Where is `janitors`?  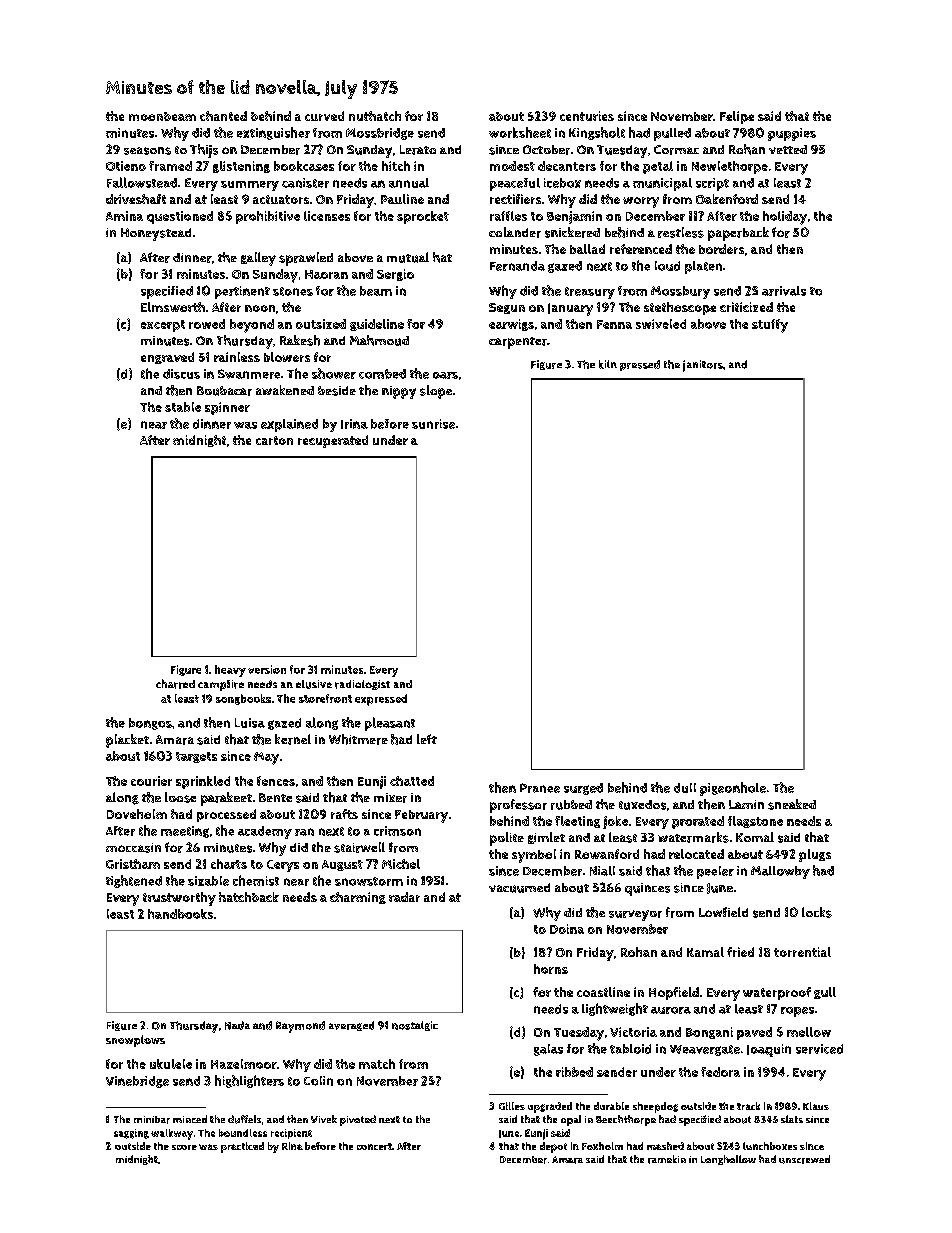
janitors is located at coordinates (703, 366).
